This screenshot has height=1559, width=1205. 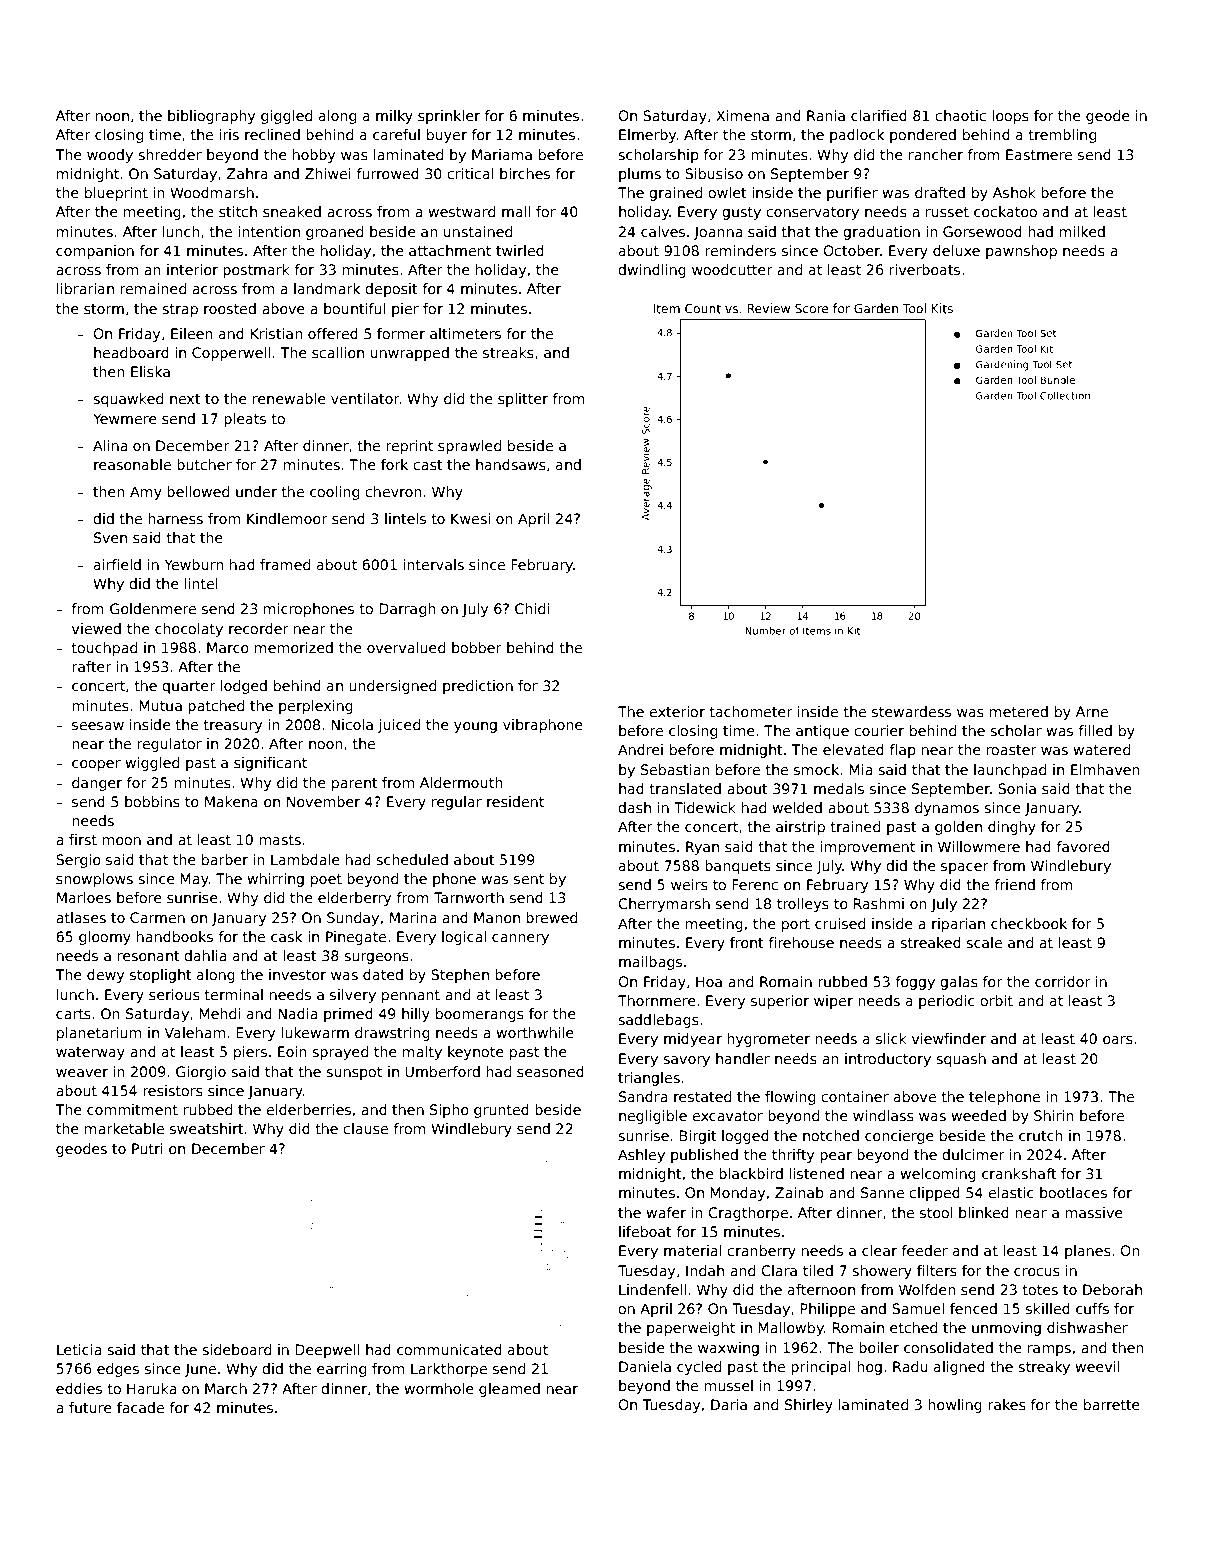 I want to click on eddies, so click(x=79, y=1388).
